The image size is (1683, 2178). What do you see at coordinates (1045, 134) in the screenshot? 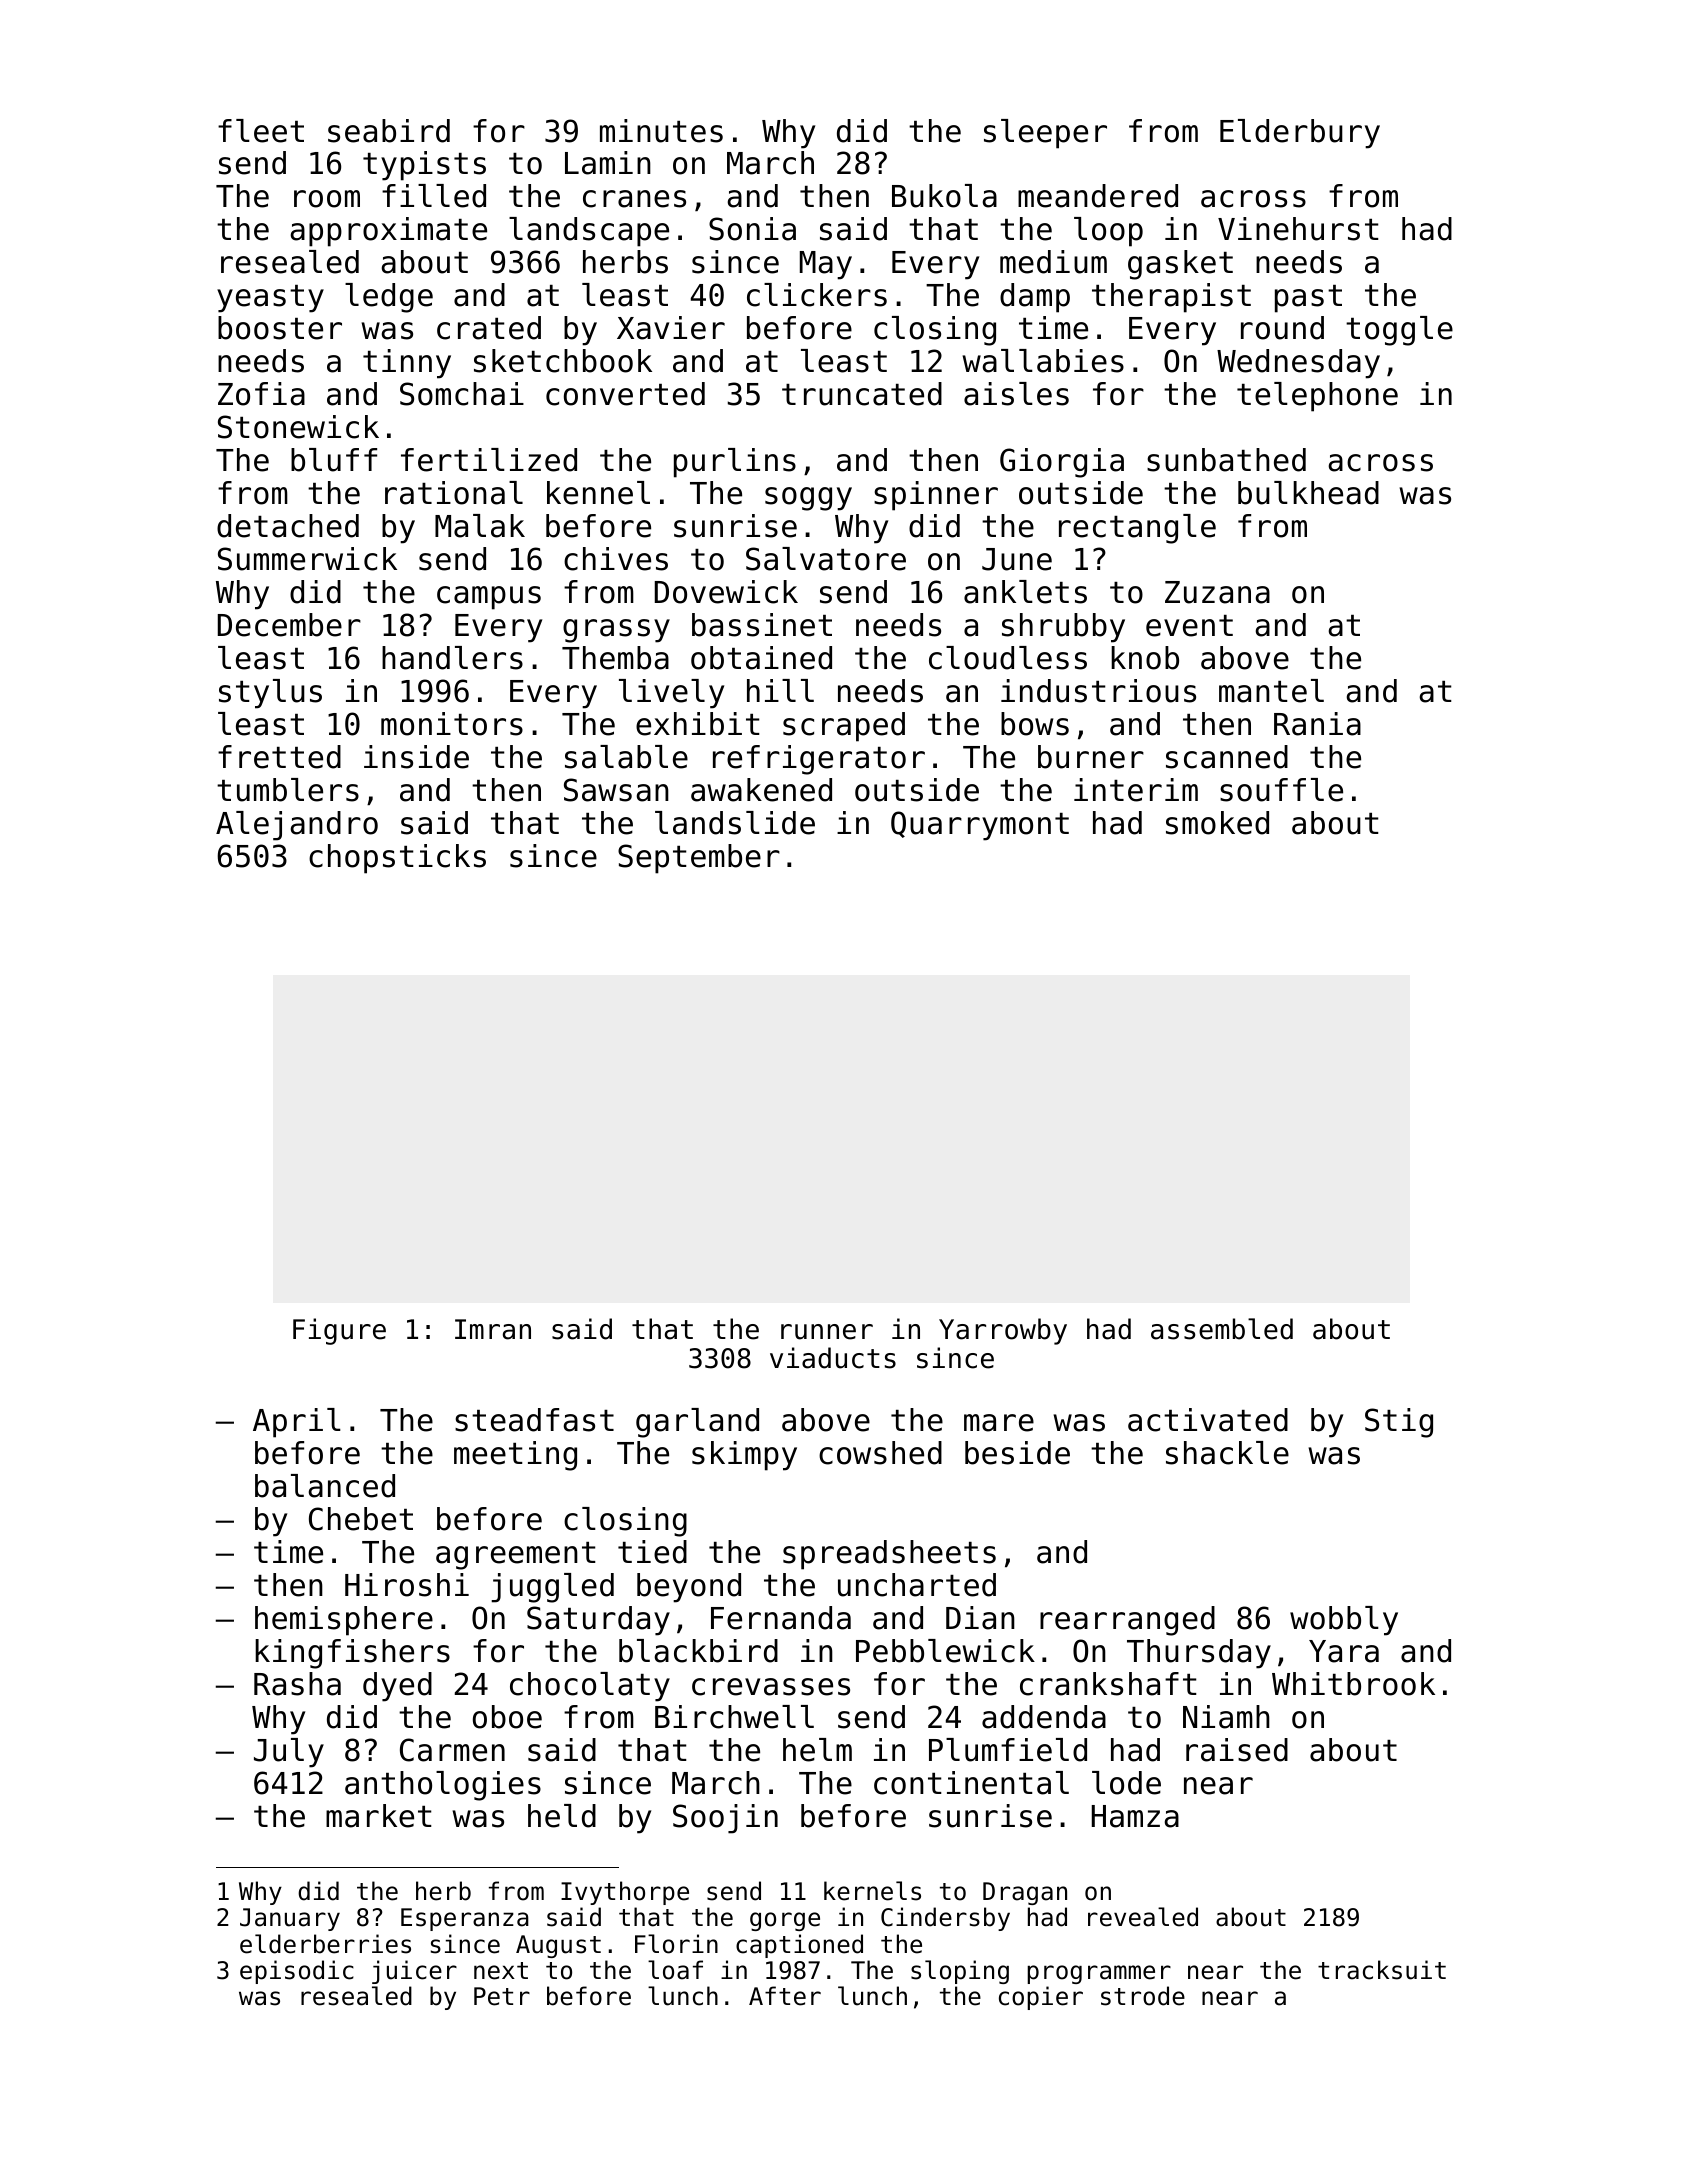
I see `sleeper` at bounding box center [1045, 134].
